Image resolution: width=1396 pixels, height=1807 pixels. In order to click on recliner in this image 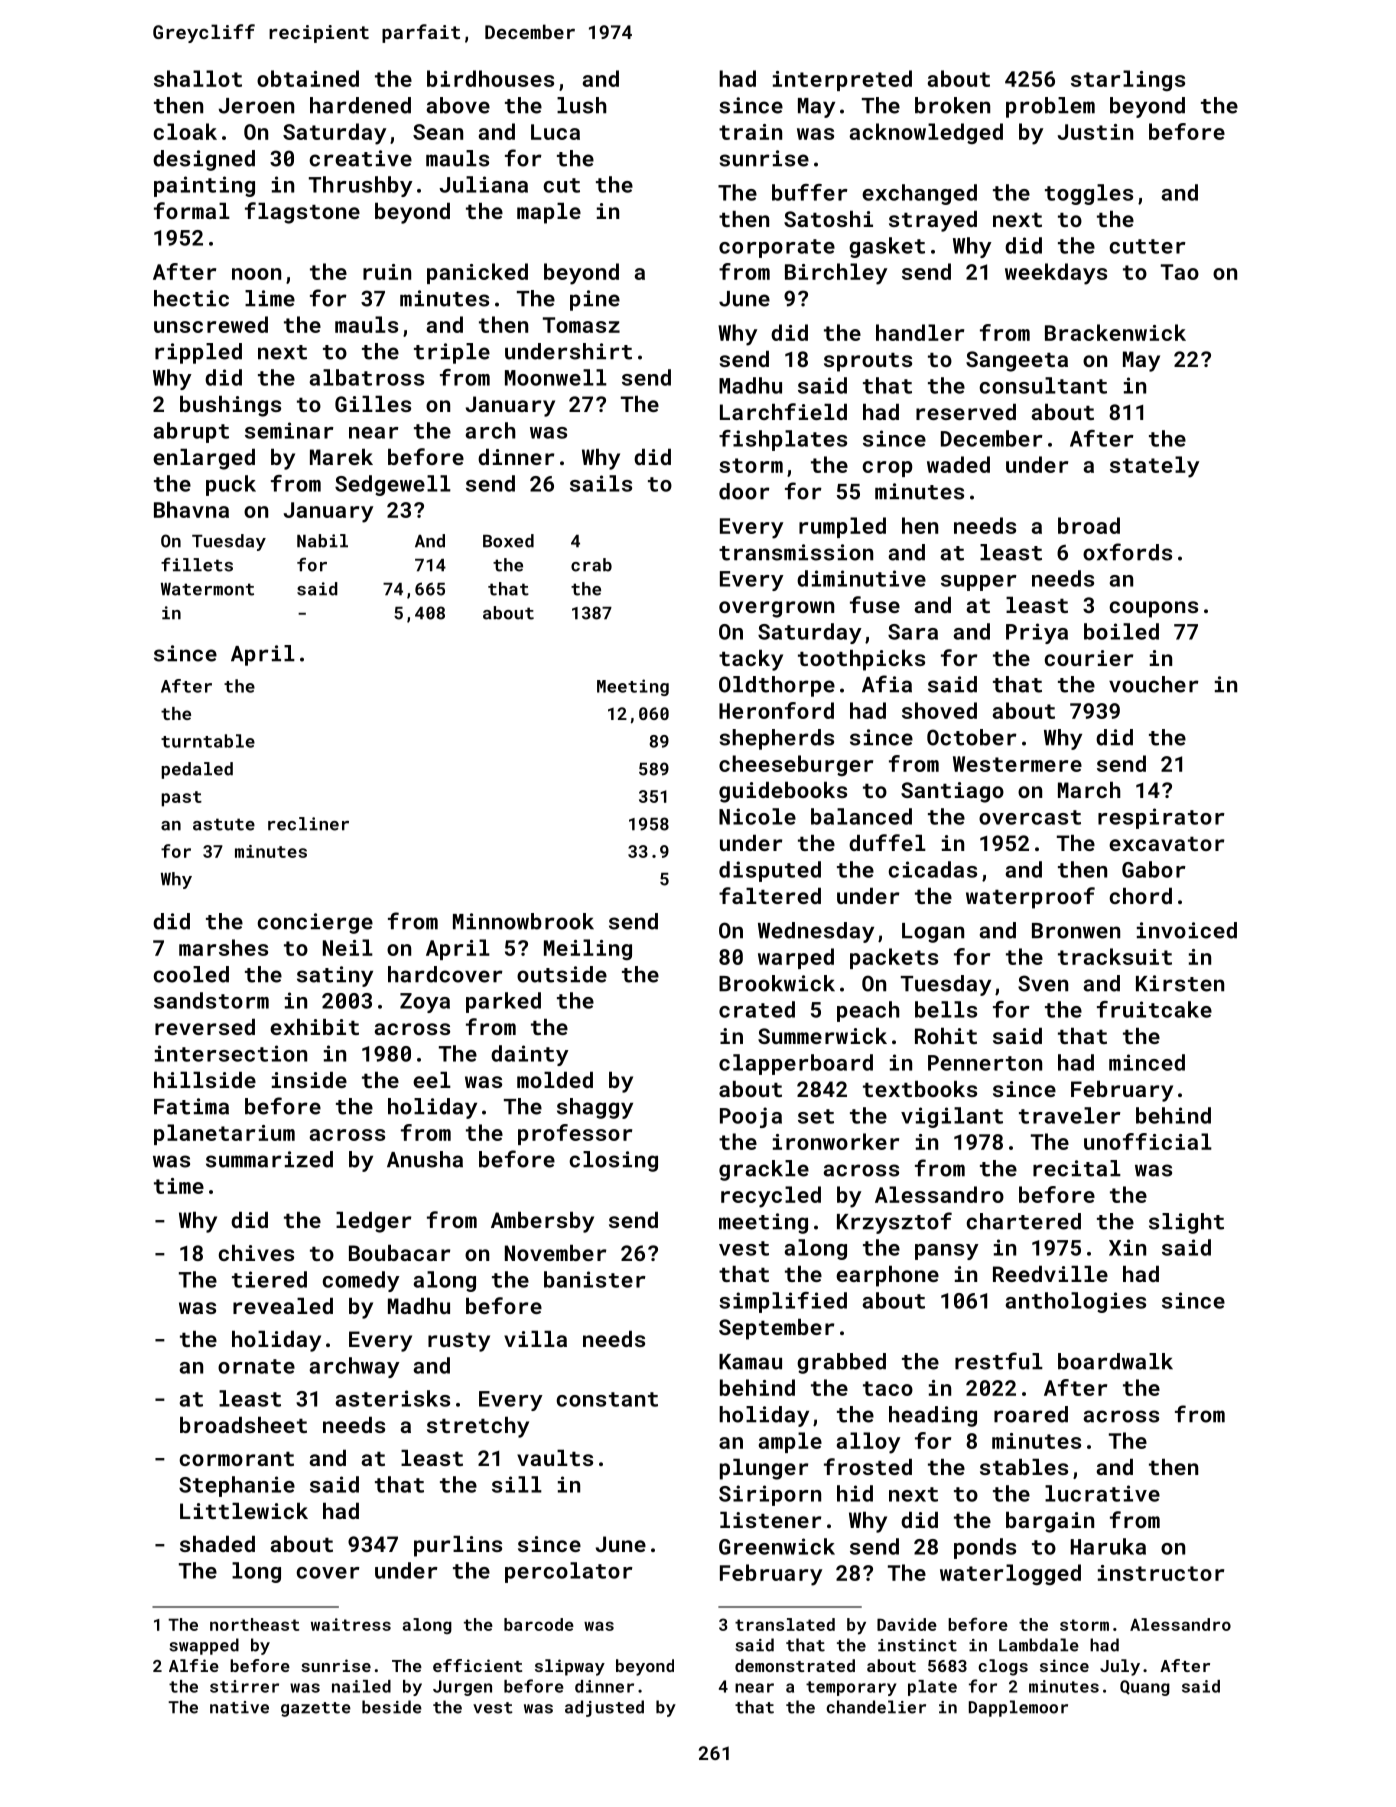, I will do `click(308, 824)`.
